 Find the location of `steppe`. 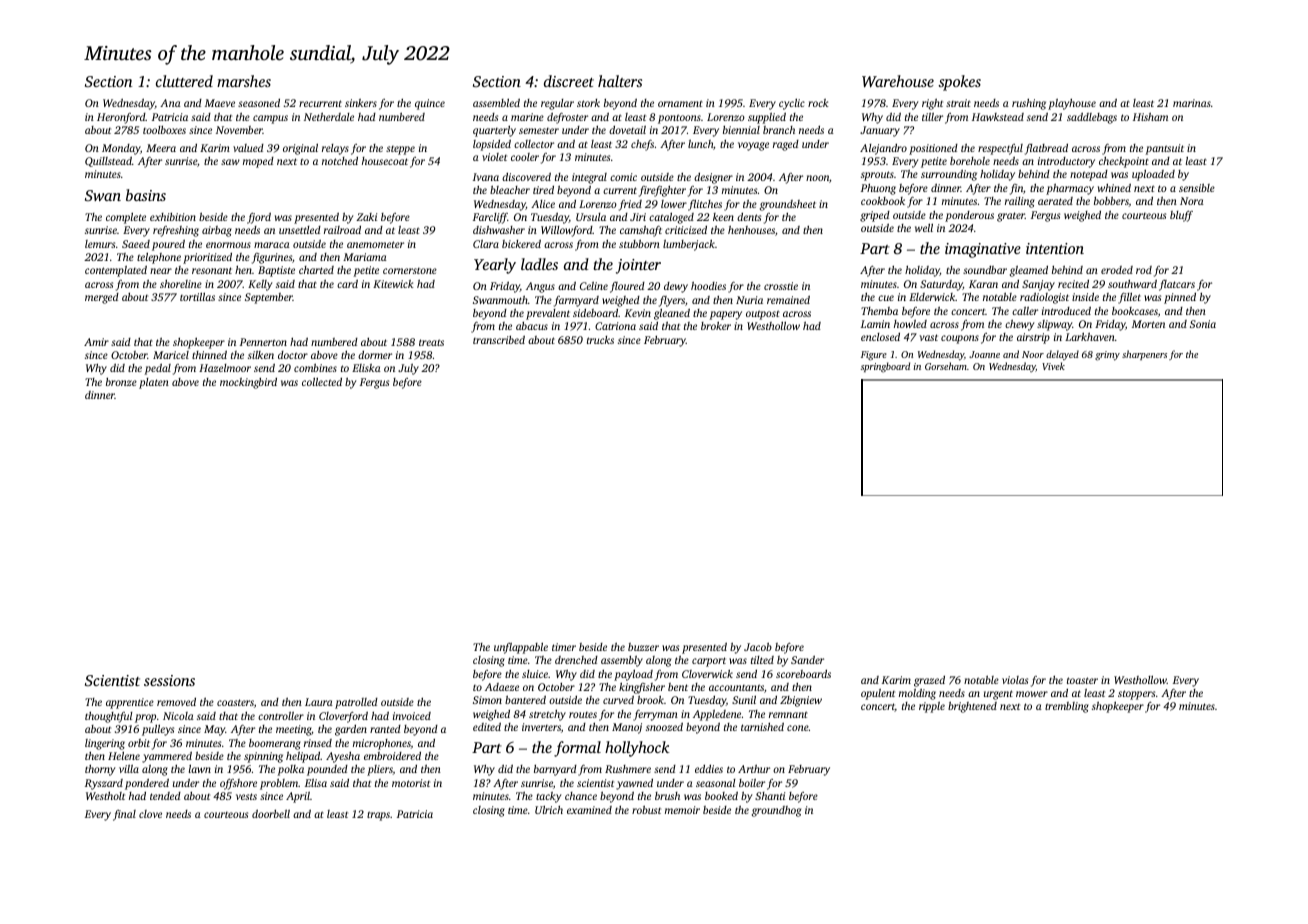

steppe is located at coordinates (400, 150).
